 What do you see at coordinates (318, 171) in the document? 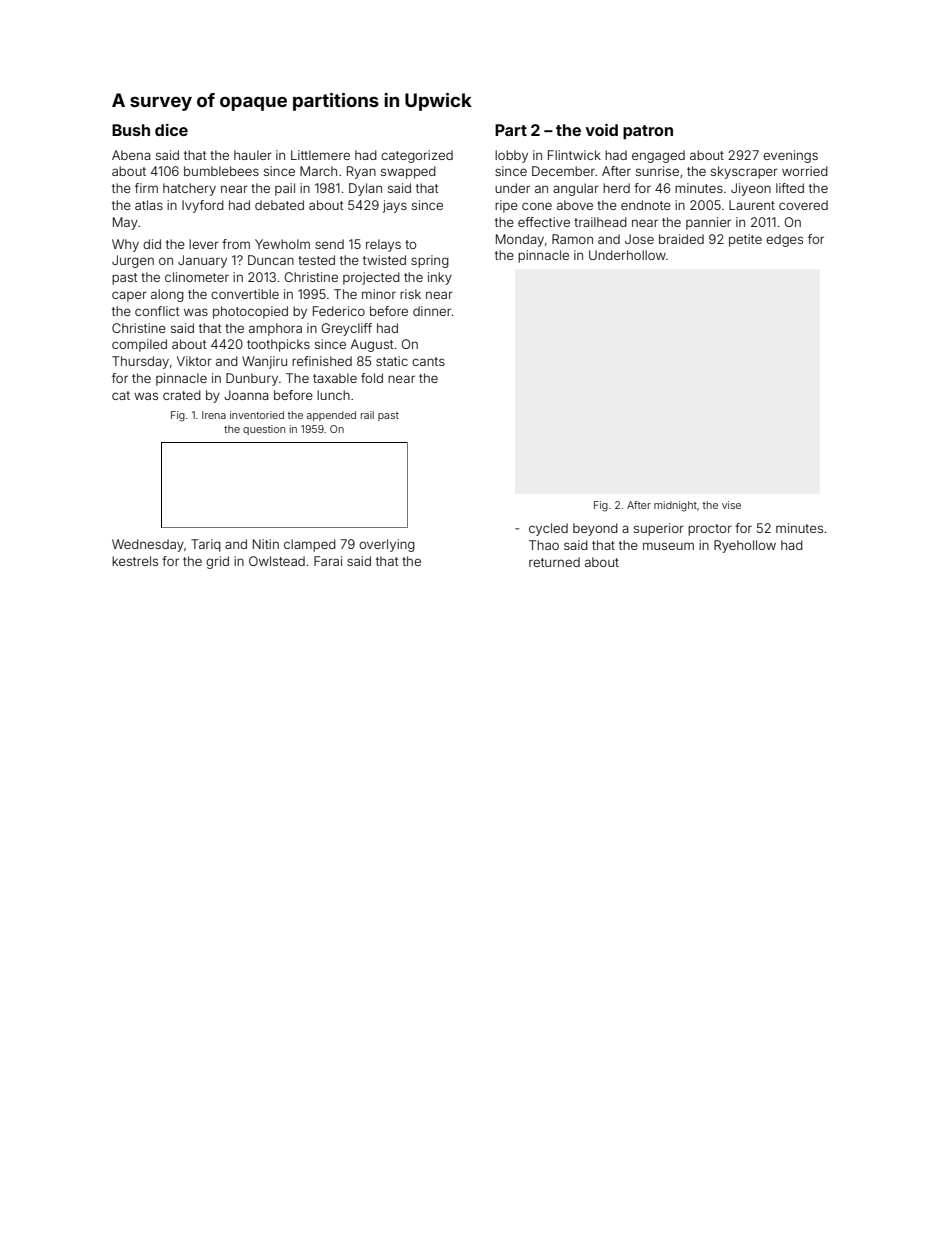
I see `March` at bounding box center [318, 171].
